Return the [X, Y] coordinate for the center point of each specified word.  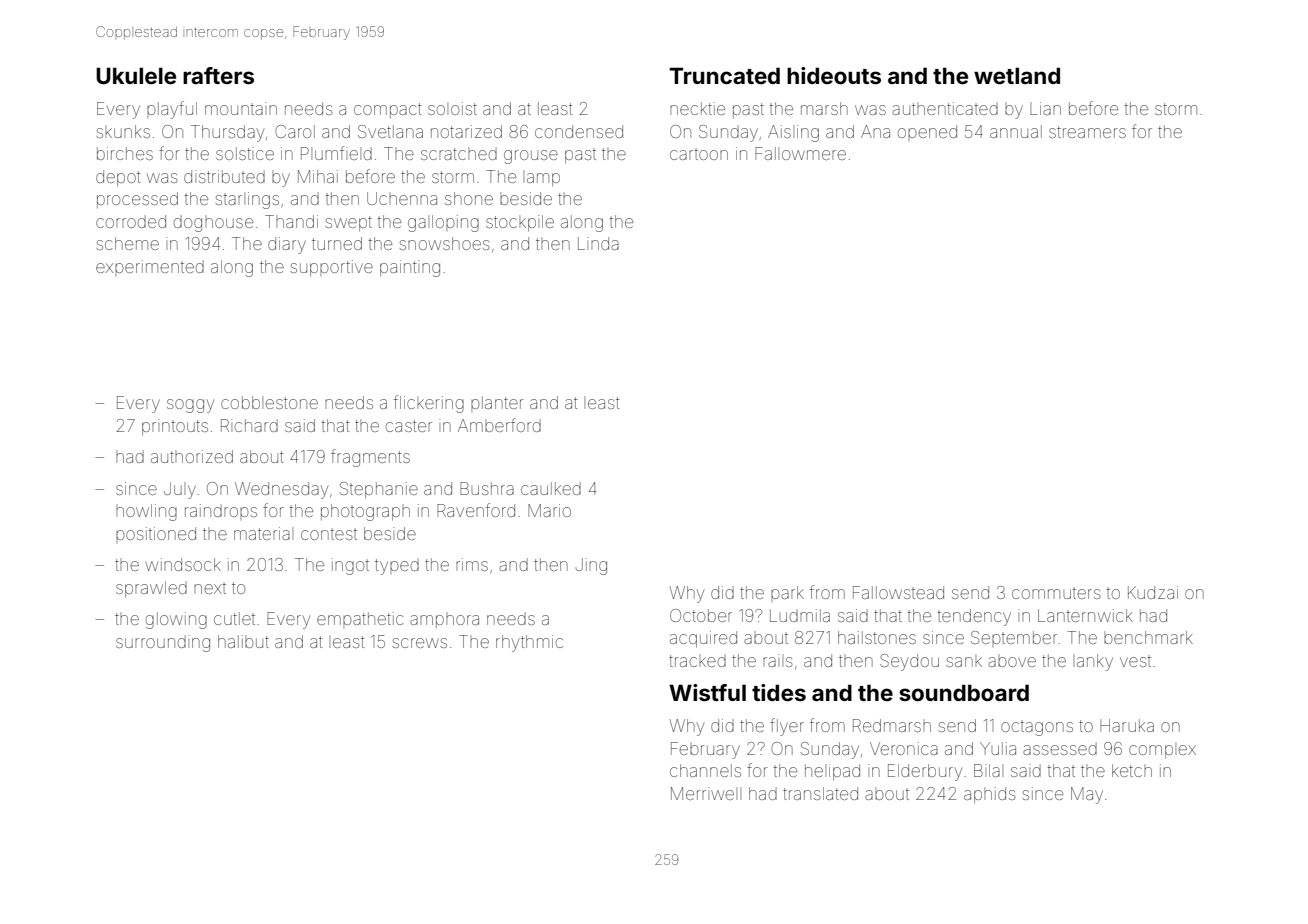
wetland [1017, 75]
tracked [697, 660]
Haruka [1127, 725]
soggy [190, 406]
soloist [452, 108]
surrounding [163, 643]
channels [705, 770]
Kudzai [1153, 592]
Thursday [227, 133]
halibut [243, 641]
